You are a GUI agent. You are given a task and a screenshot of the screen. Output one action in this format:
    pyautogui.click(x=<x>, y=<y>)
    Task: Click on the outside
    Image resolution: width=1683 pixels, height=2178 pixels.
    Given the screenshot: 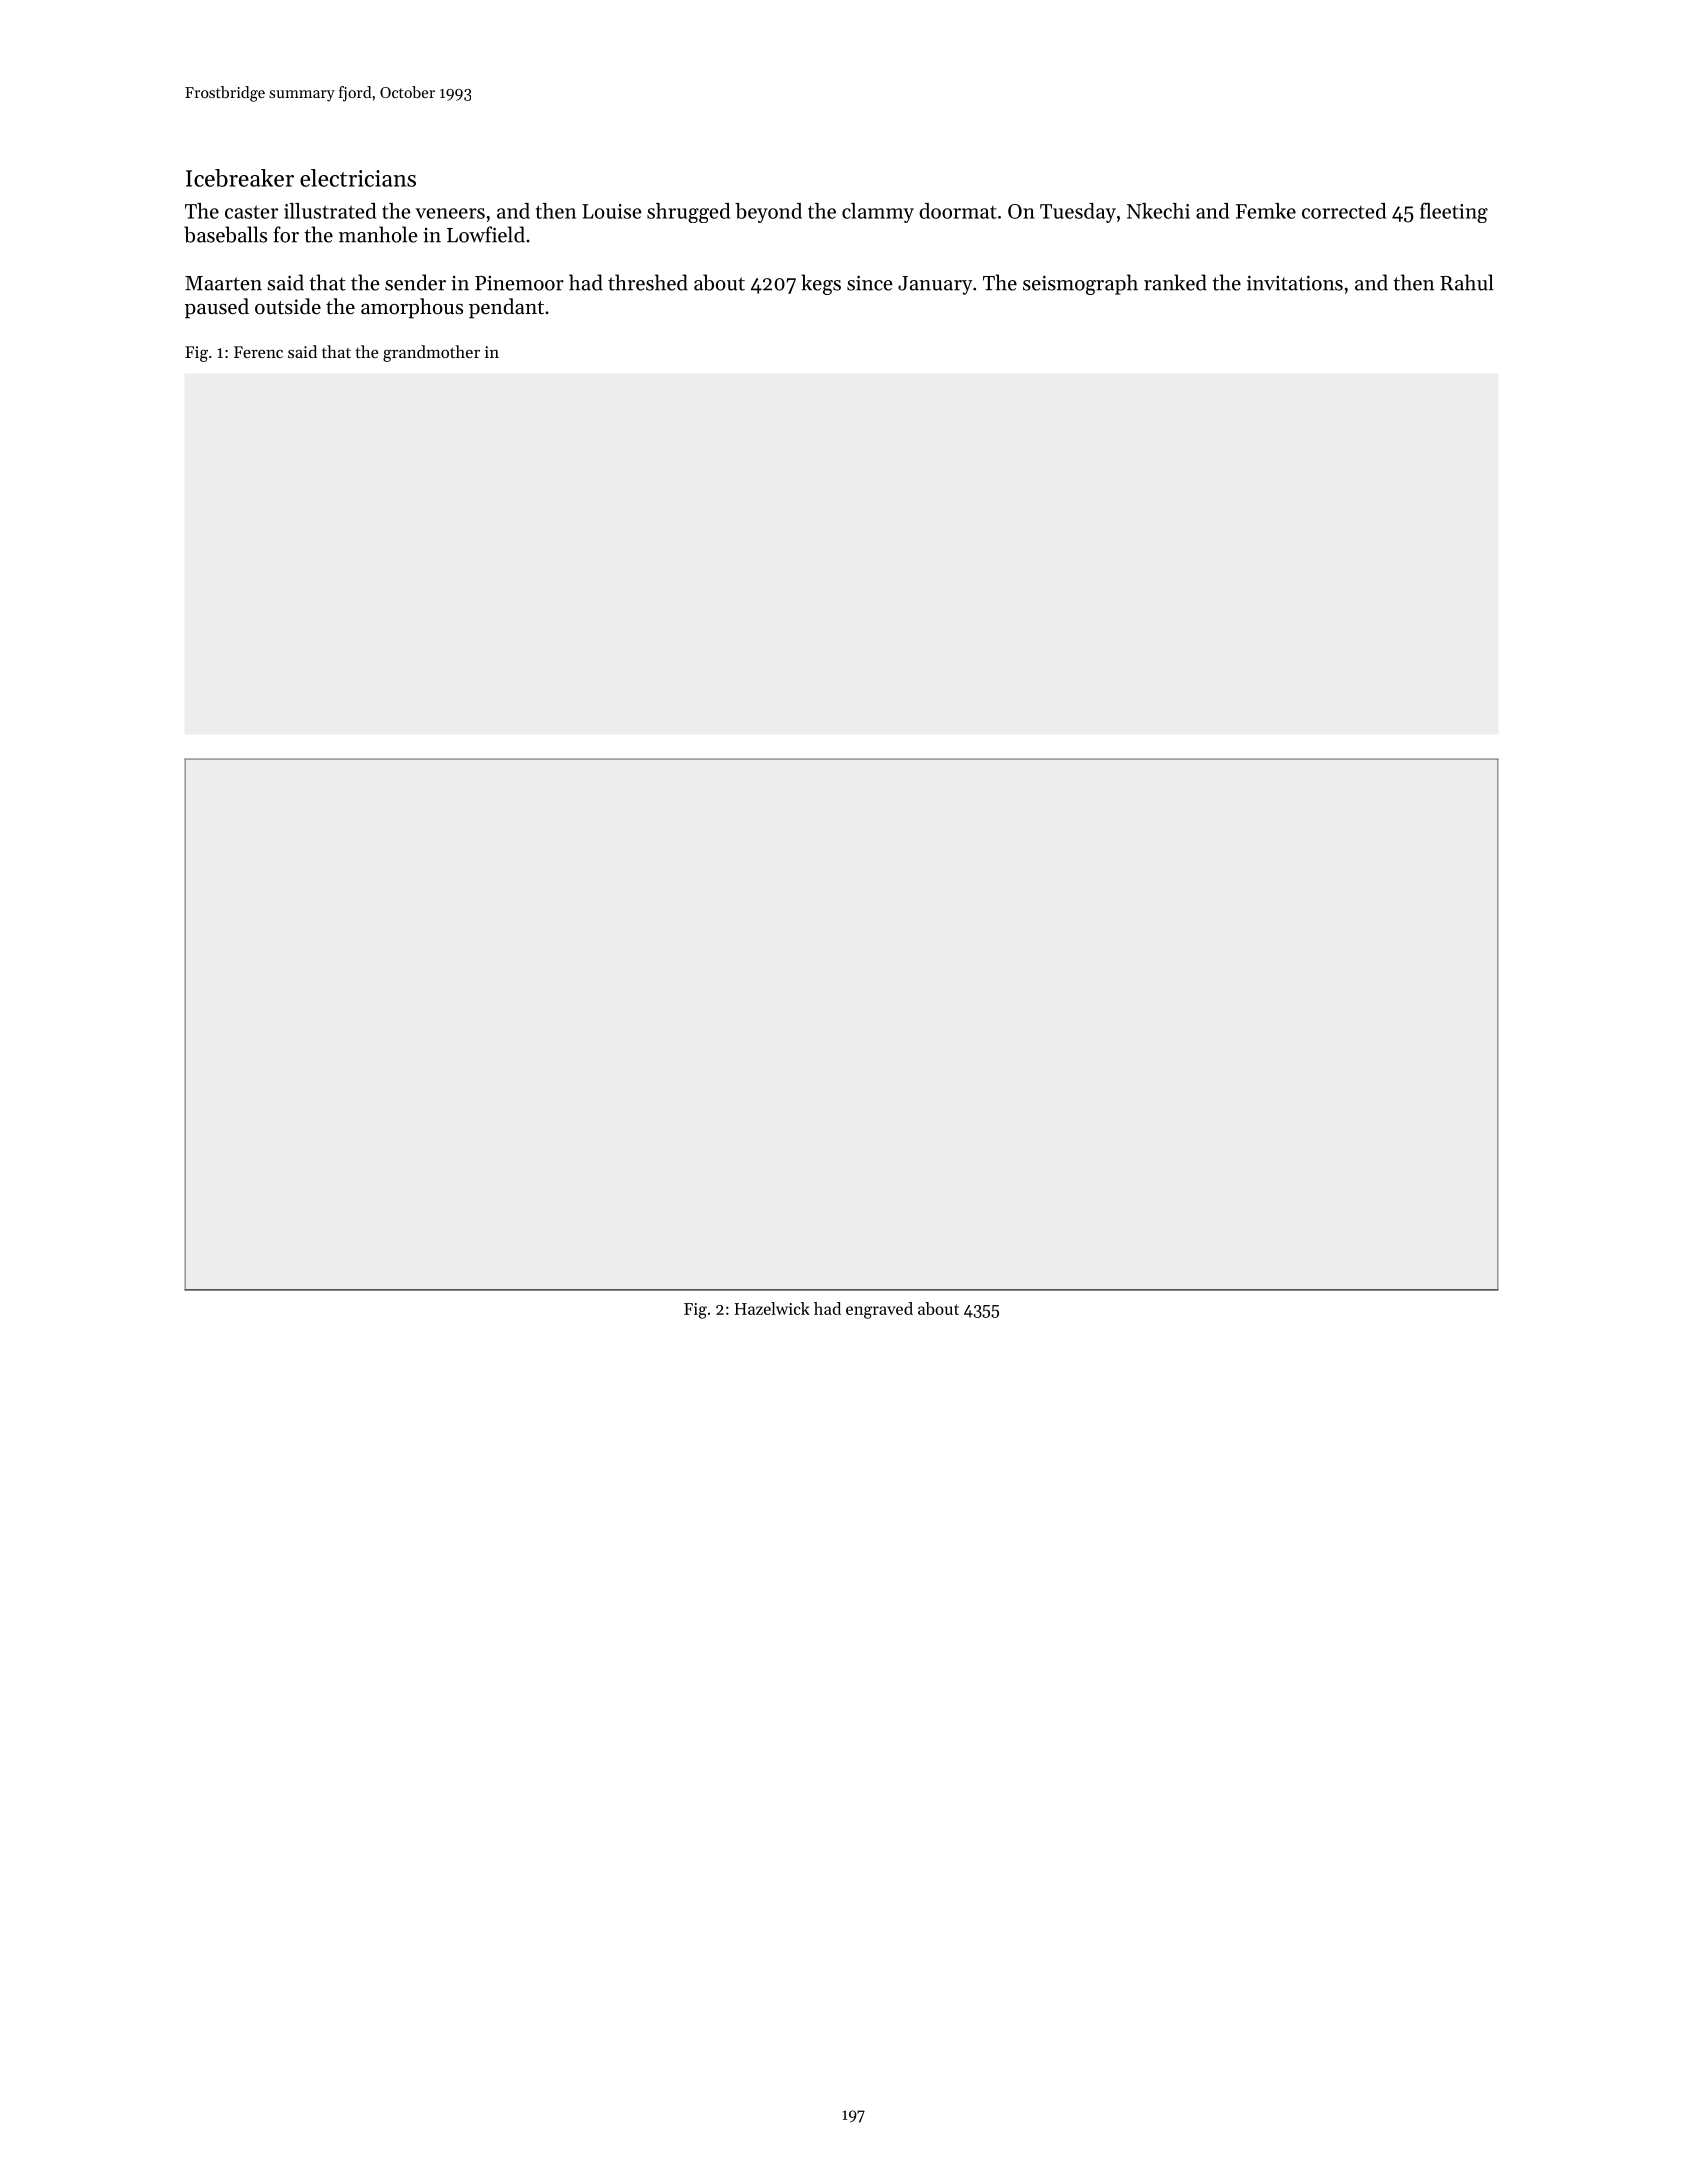 What is the action you would take?
    pyautogui.click(x=288, y=306)
